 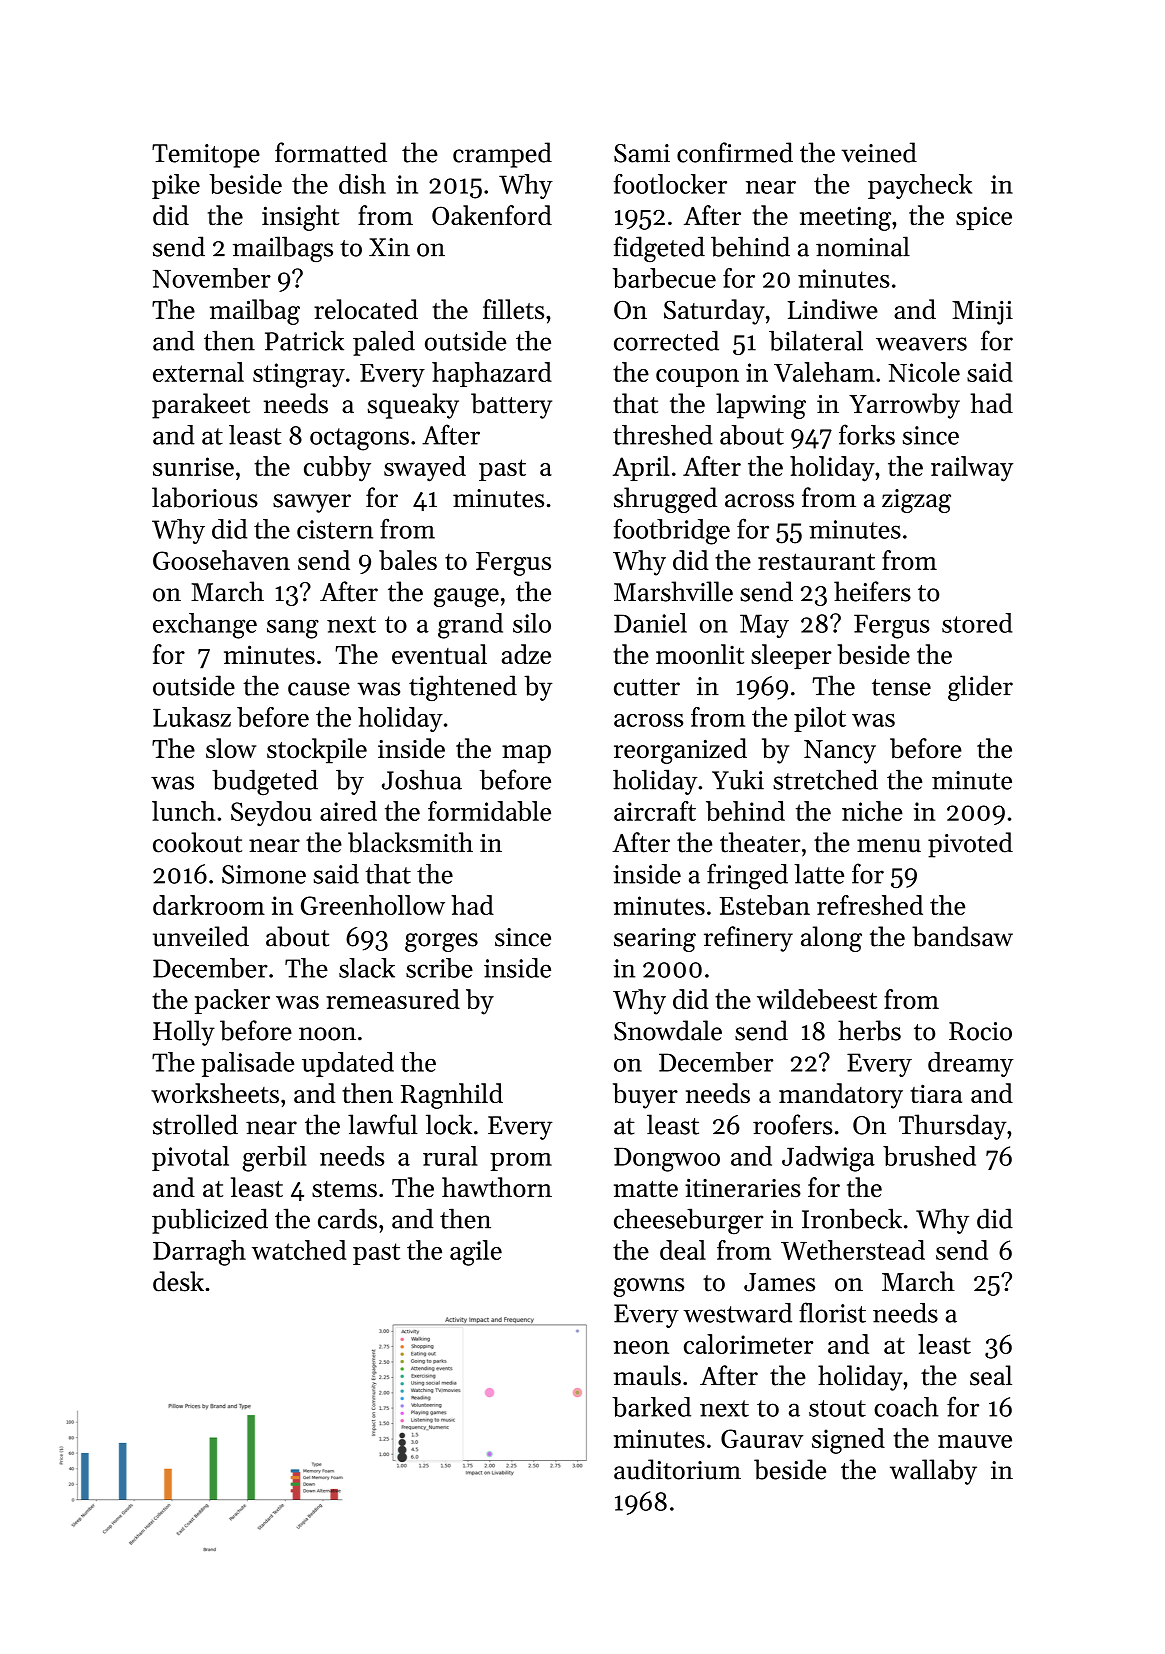 What do you see at coordinates (879, 152) in the screenshot?
I see `veined` at bounding box center [879, 152].
